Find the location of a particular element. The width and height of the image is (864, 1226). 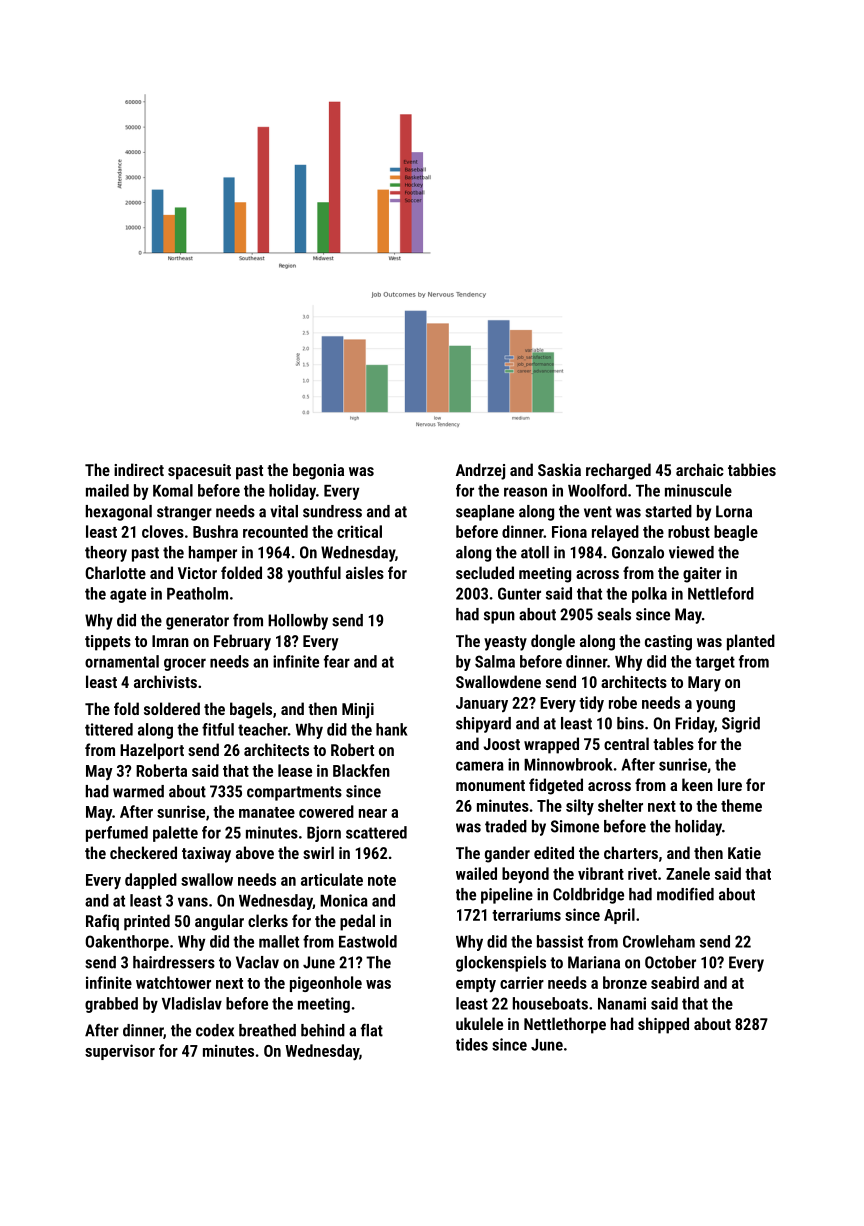

Monica is located at coordinates (344, 900).
